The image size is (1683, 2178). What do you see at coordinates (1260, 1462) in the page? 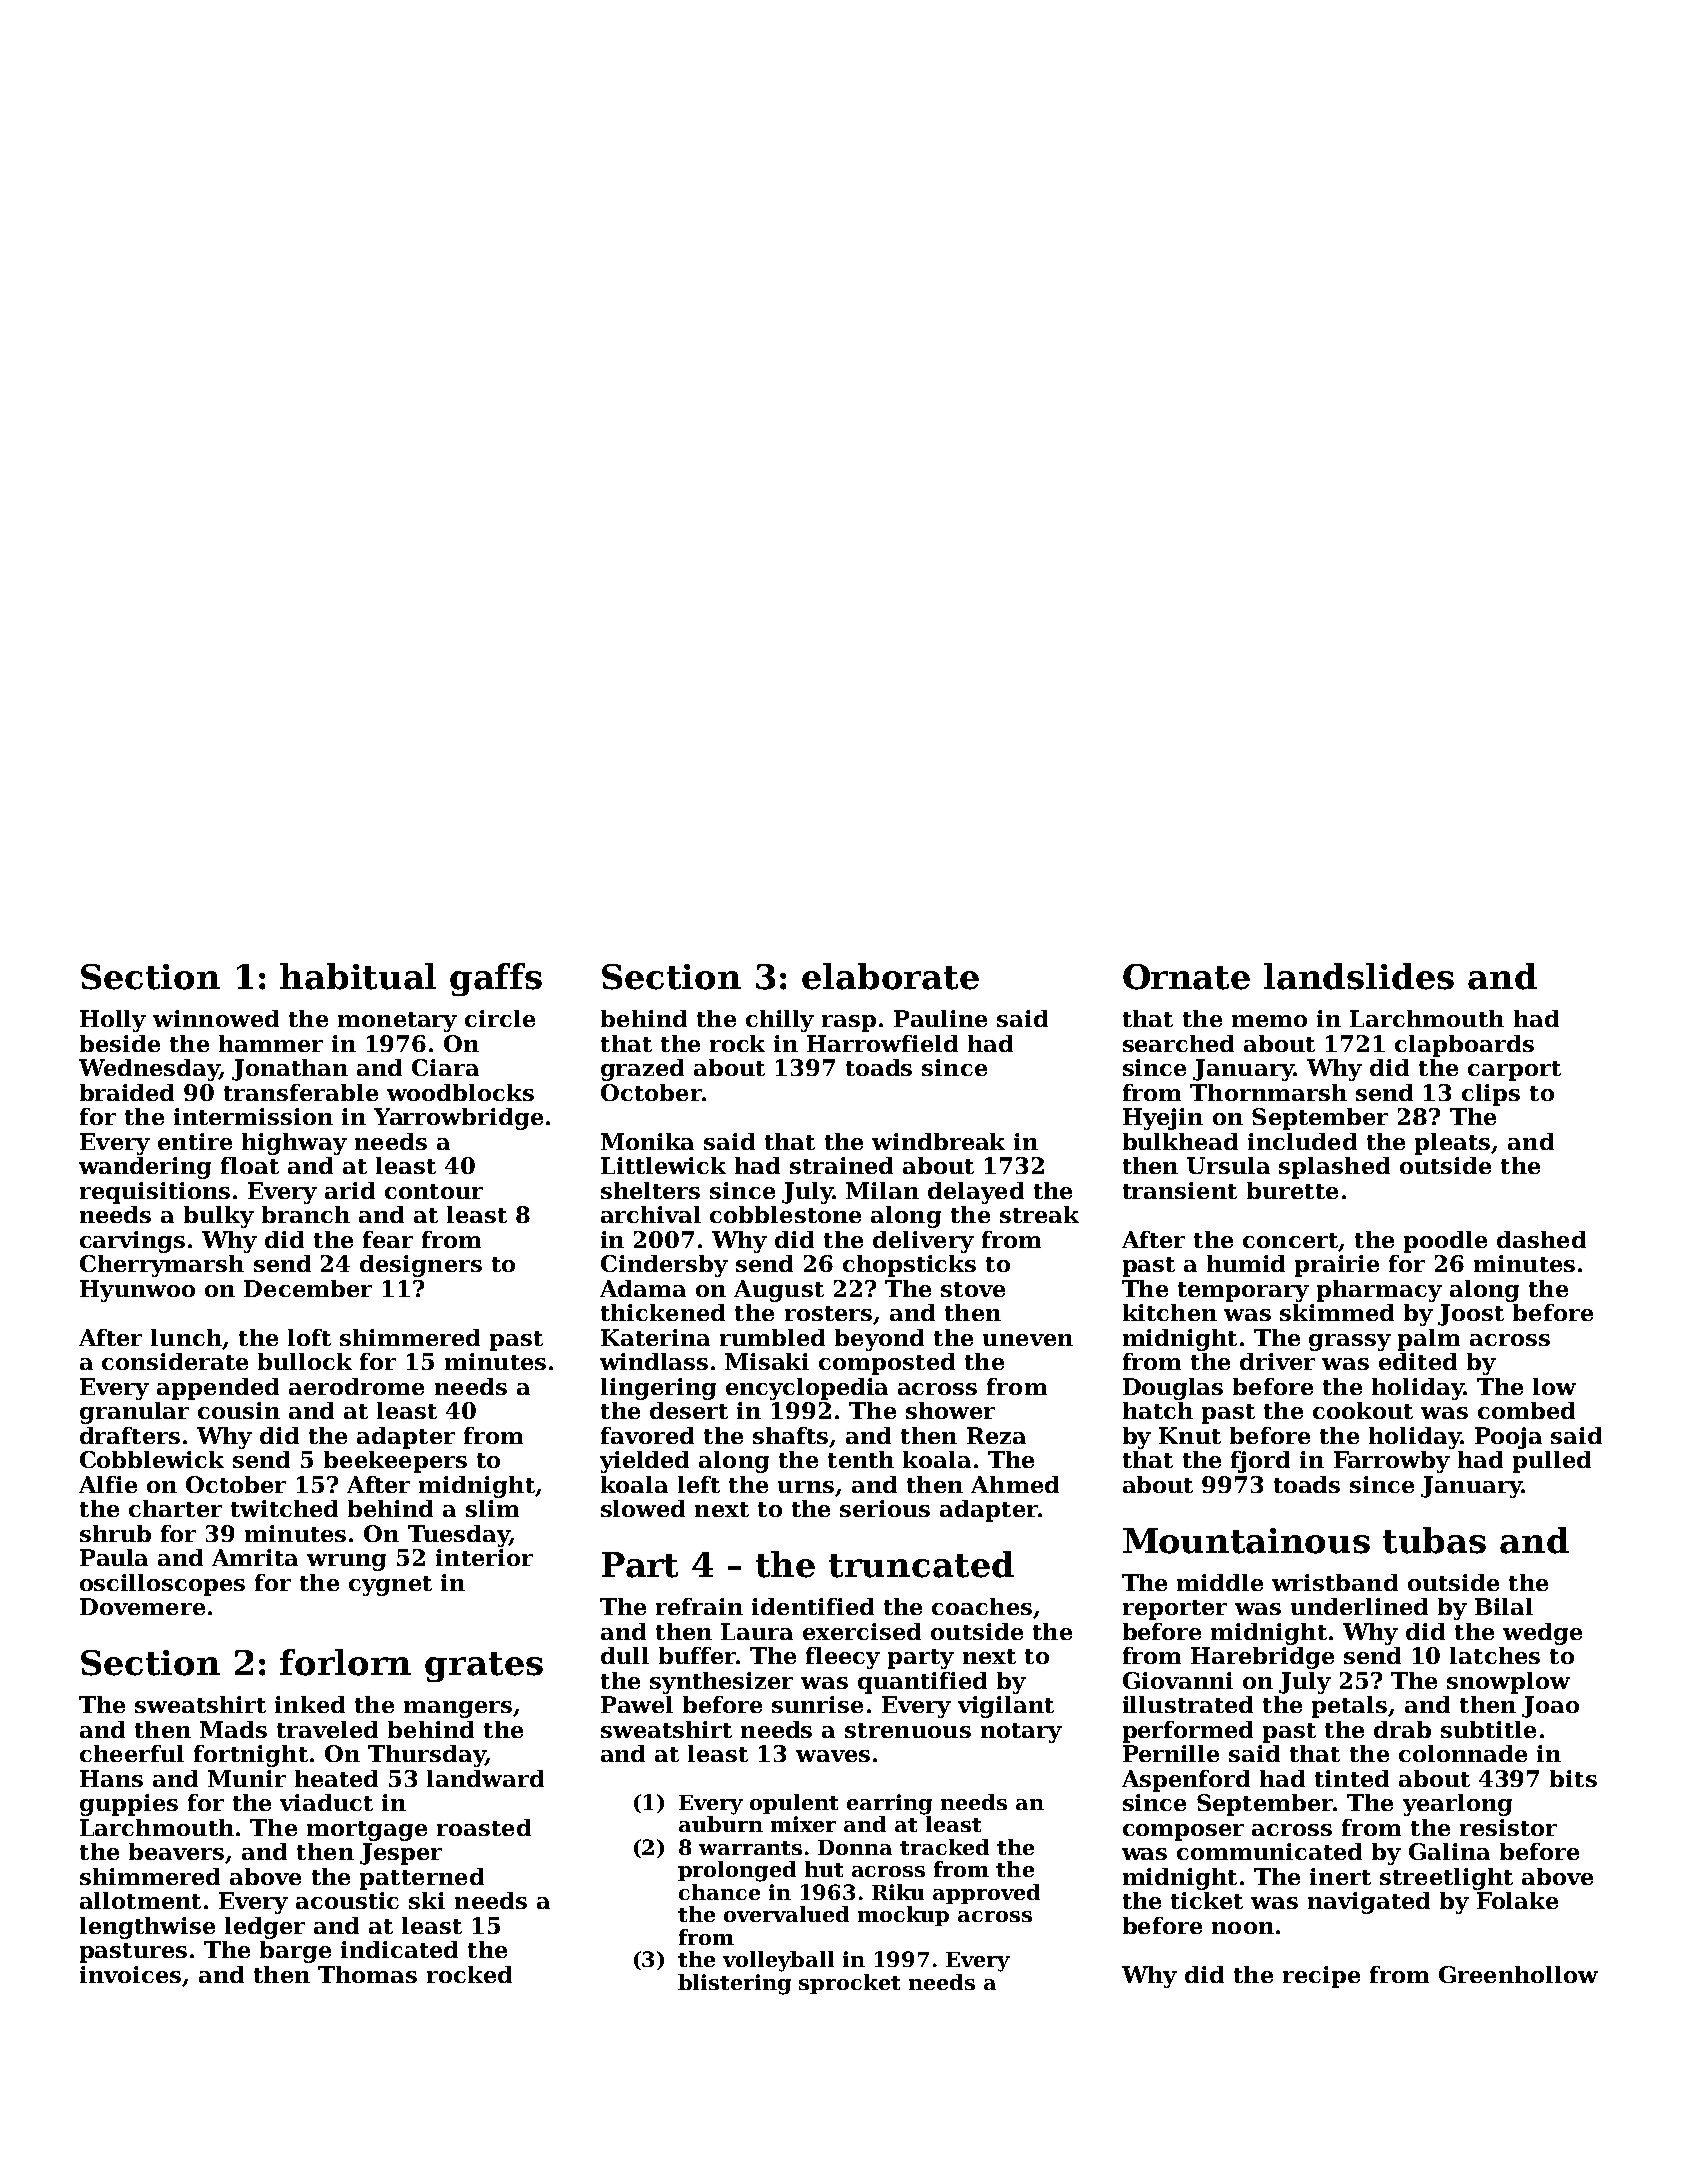
I see `fjord` at bounding box center [1260, 1462].
